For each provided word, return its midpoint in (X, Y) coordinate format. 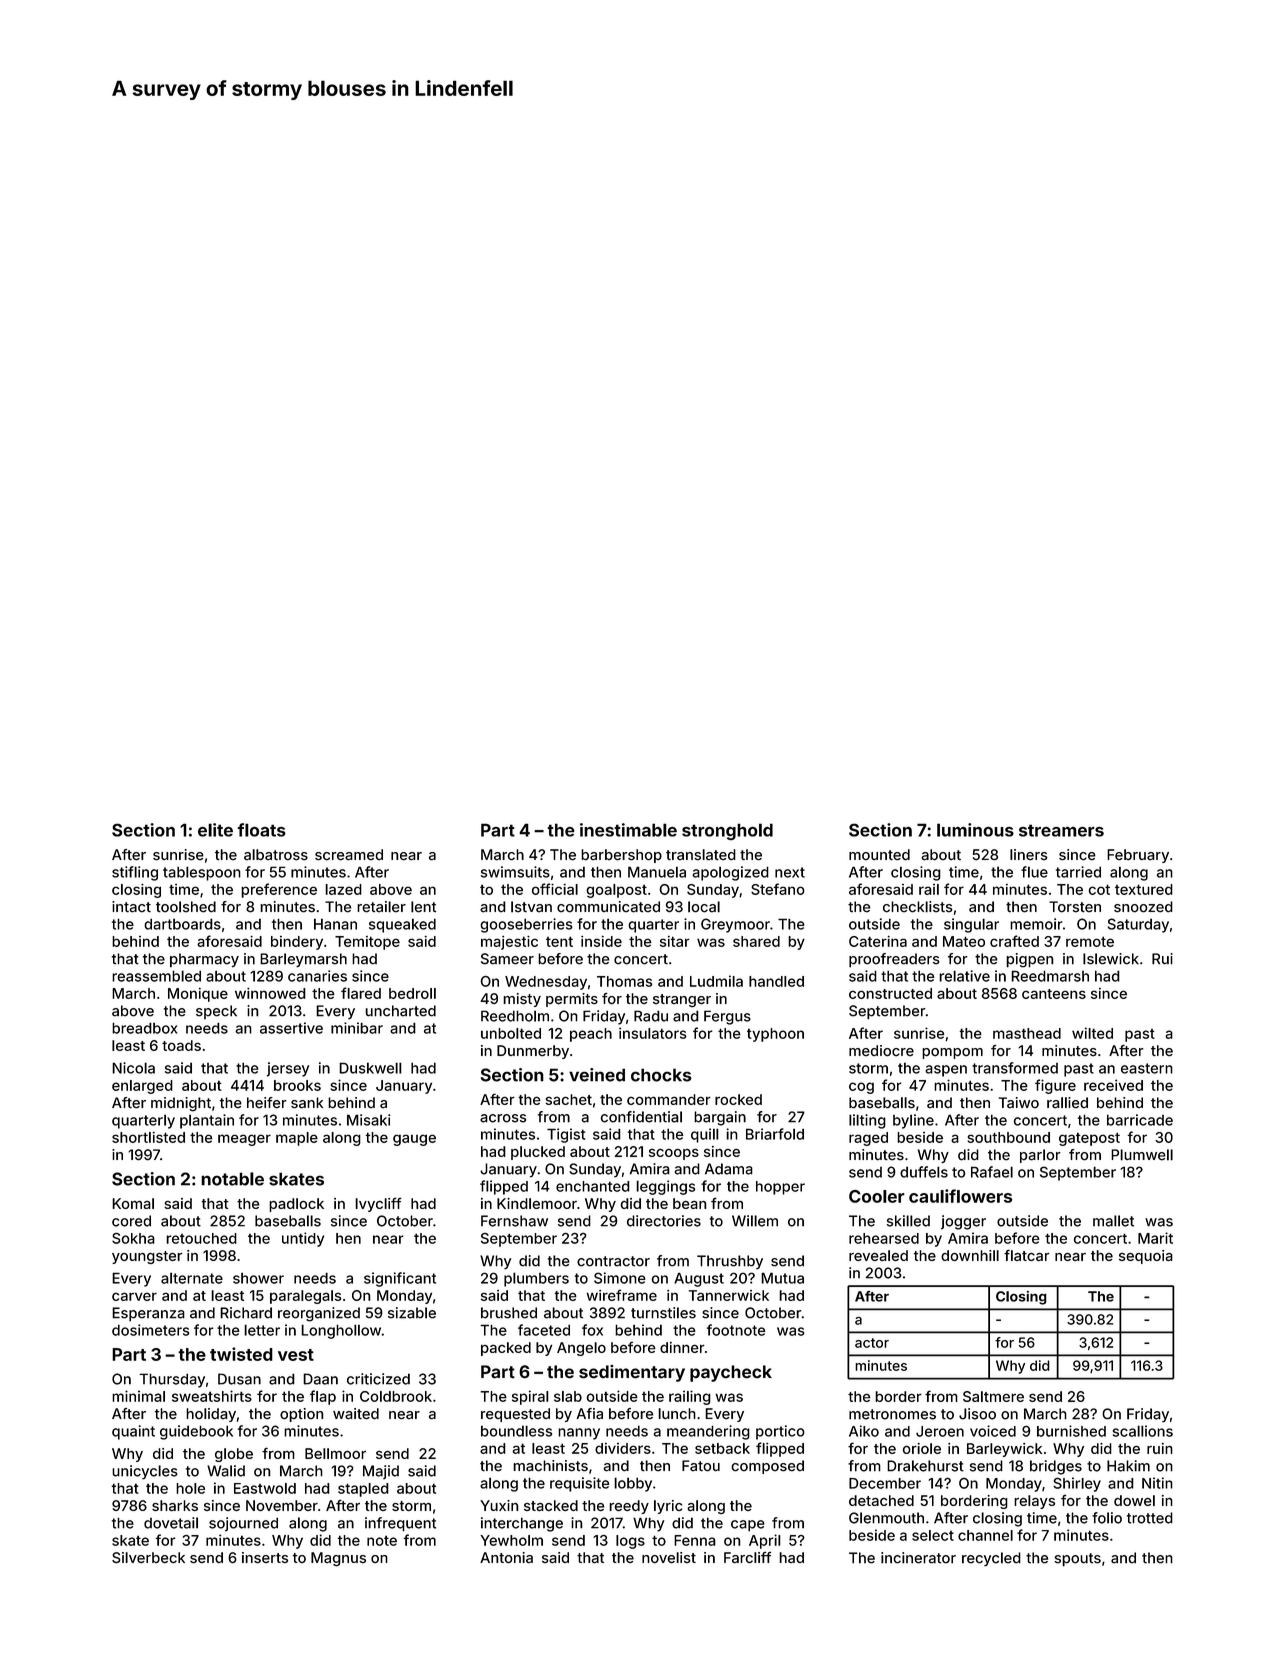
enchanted (593, 1186)
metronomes (892, 1414)
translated (701, 855)
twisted (241, 1354)
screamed (349, 855)
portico (780, 1432)
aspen (946, 1071)
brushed (509, 1313)
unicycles (144, 1472)
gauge (414, 1140)
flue (1034, 872)
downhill (970, 1255)
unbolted (511, 1033)
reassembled (156, 976)
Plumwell (1142, 1155)
